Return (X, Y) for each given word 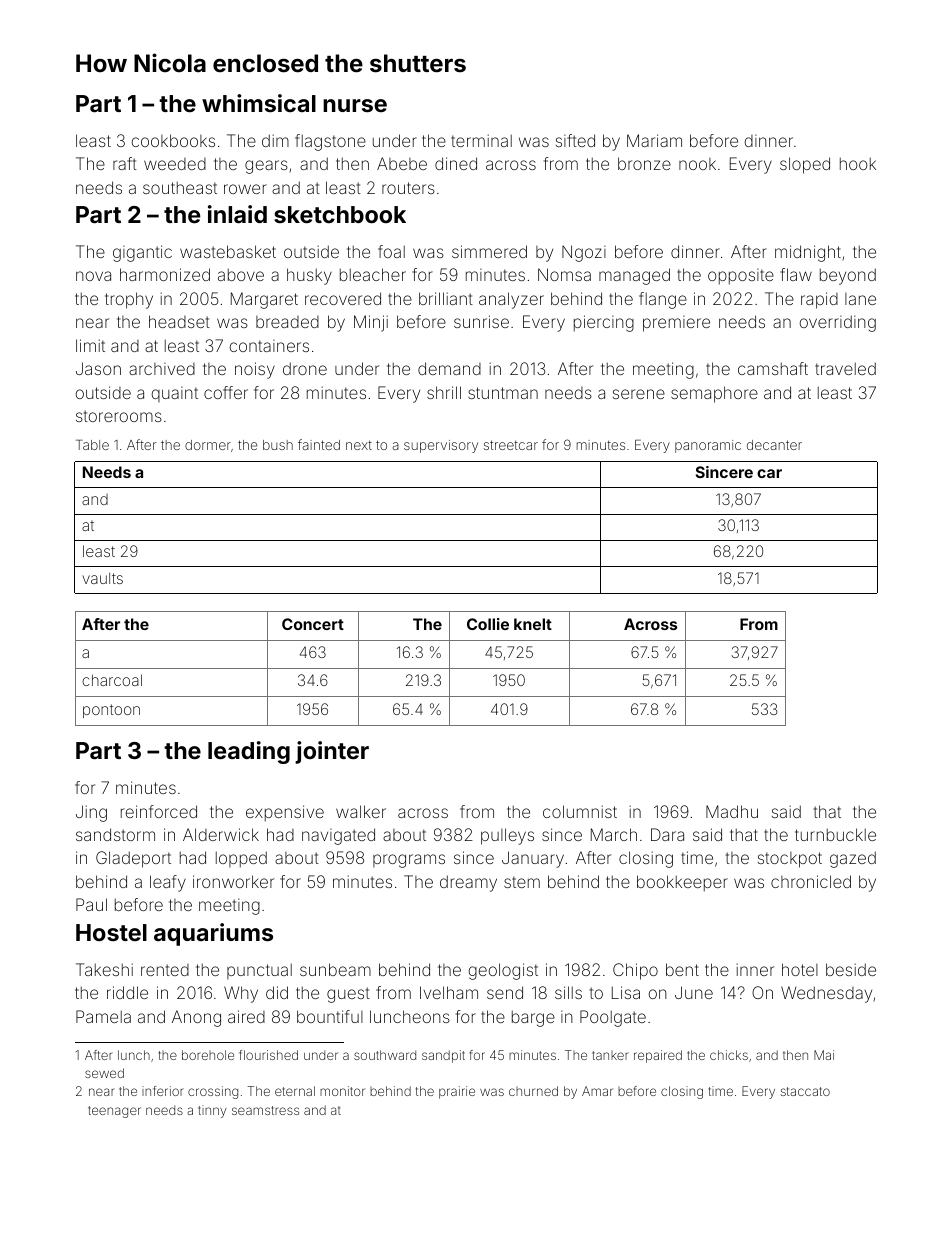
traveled (845, 368)
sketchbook (340, 214)
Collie (488, 624)
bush (278, 445)
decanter (774, 445)
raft (125, 163)
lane (860, 299)
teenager (114, 1112)
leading (249, 752)
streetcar (511, 445)
